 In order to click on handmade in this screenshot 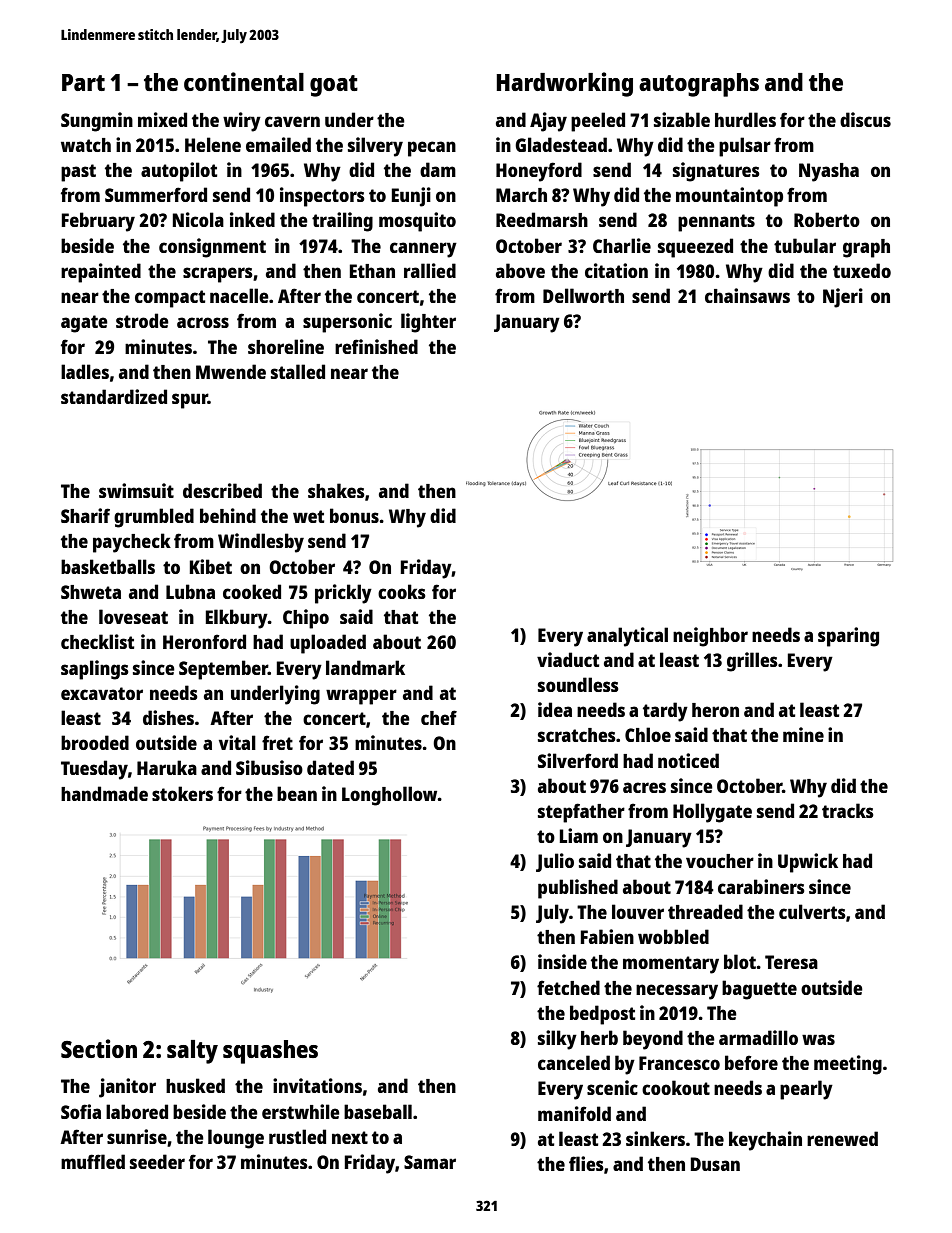, I will do `click(104, 793)`.
